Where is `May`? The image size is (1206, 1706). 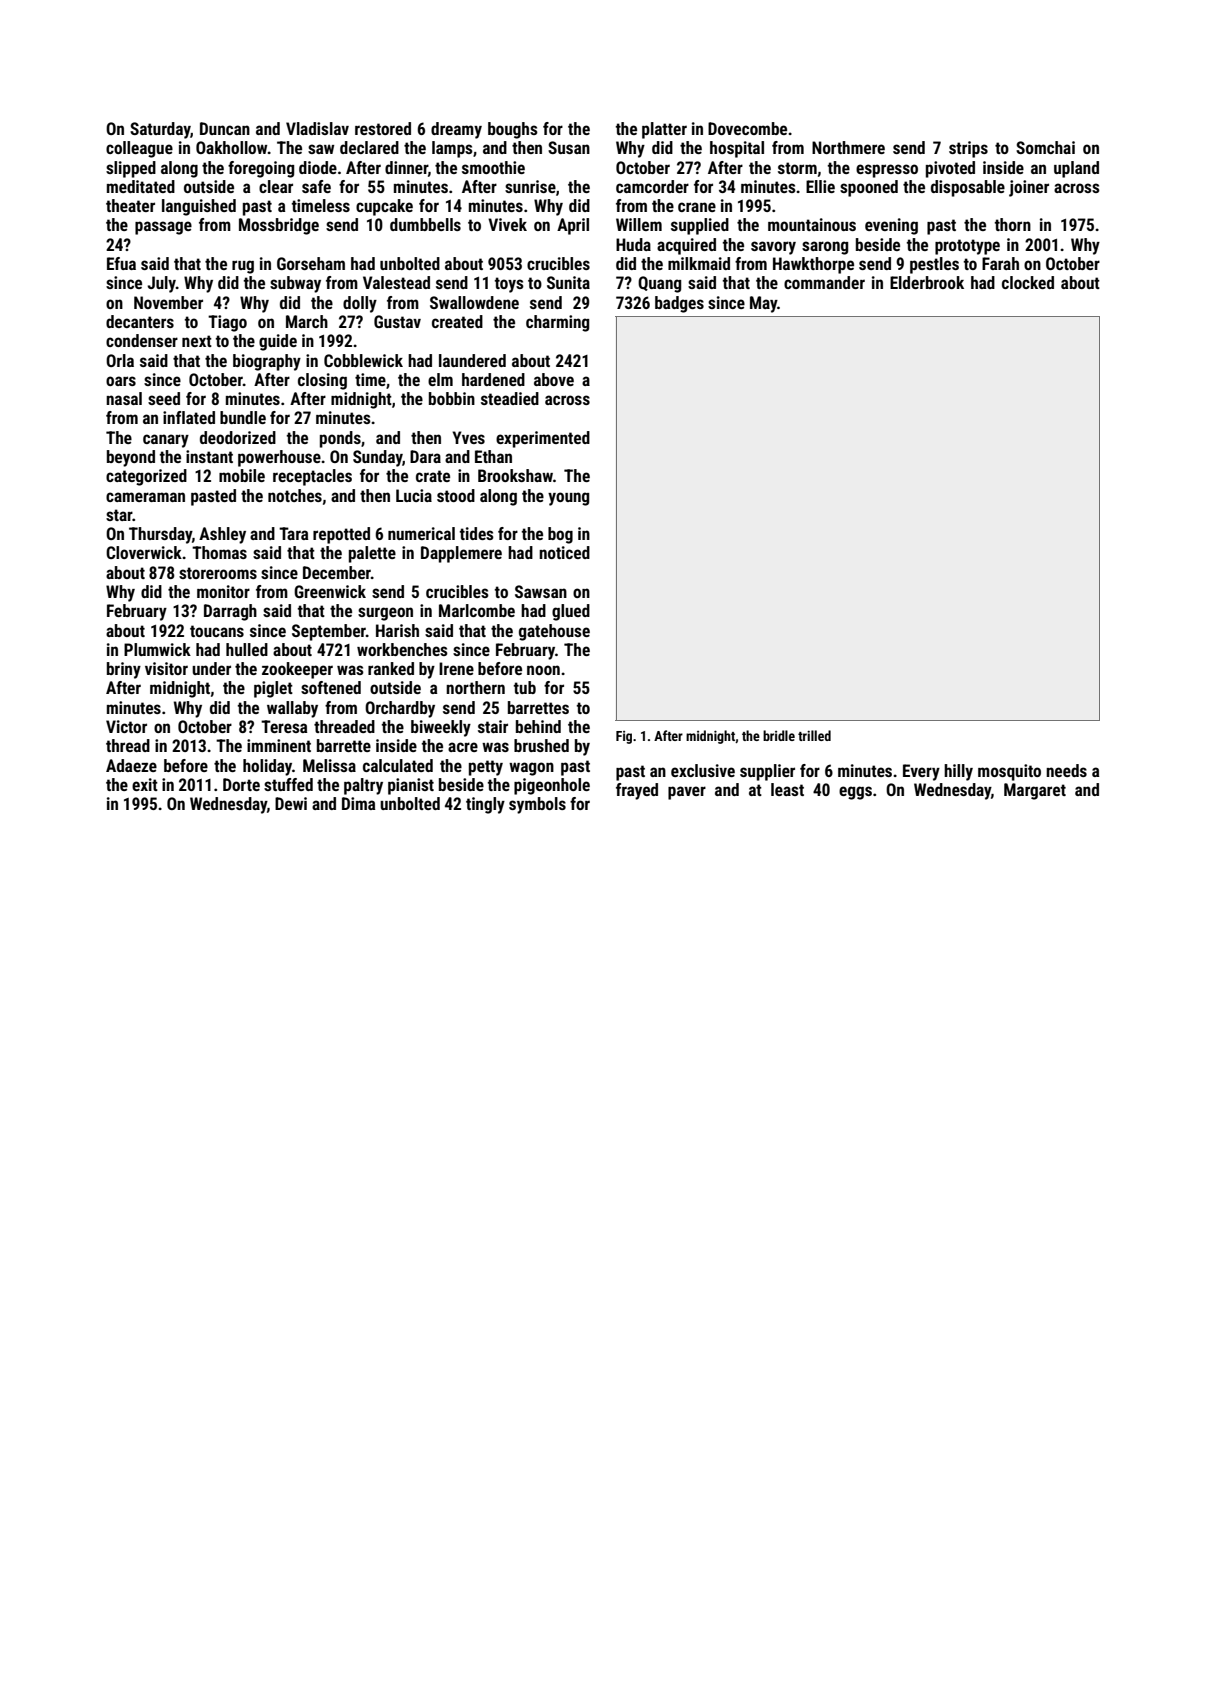 May is located at coordinates (763, 304).
